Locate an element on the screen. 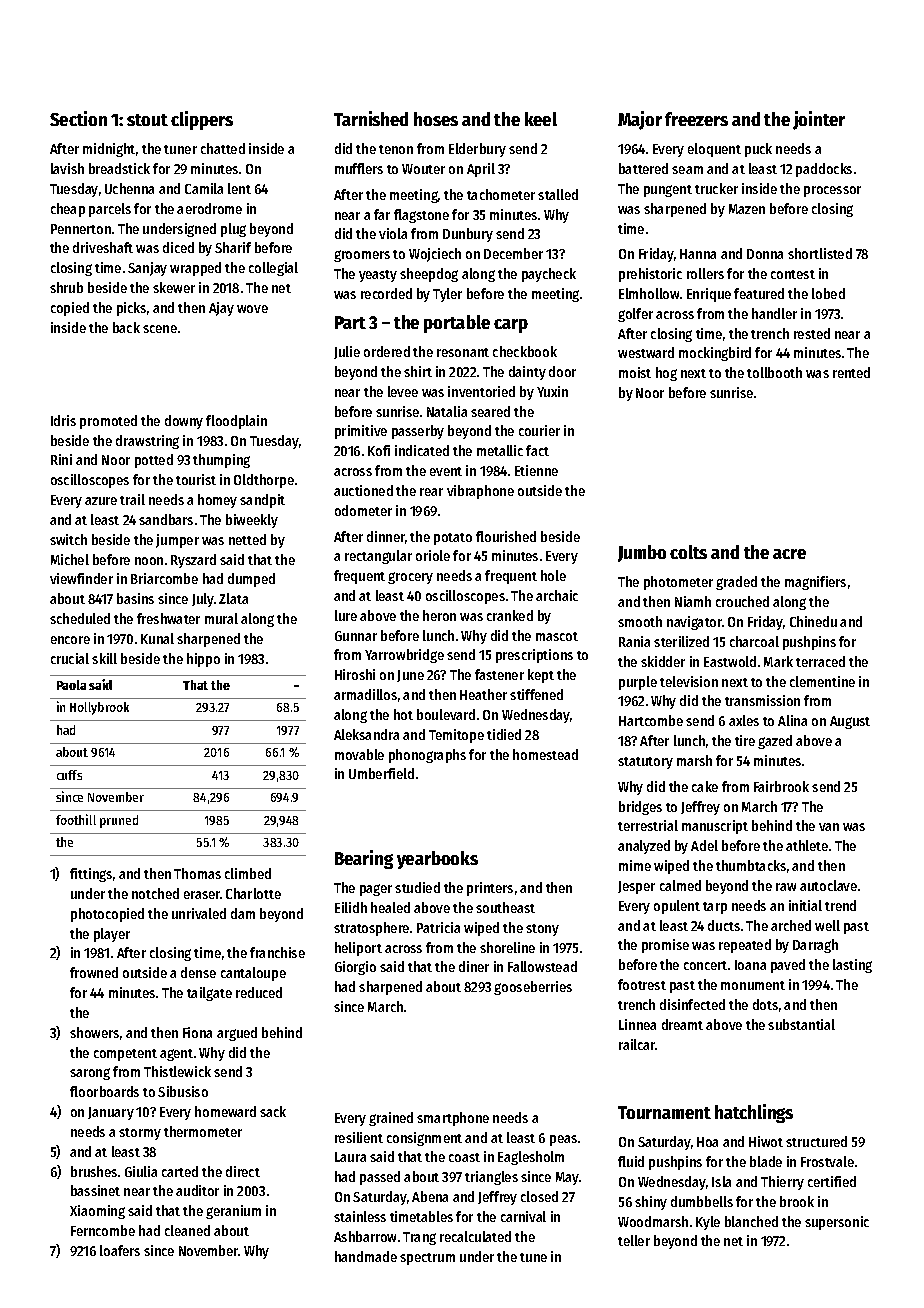 Image resolution: width=924 pixels, height=1308 pixels. cuffs is located at coordinates (69, 775).
